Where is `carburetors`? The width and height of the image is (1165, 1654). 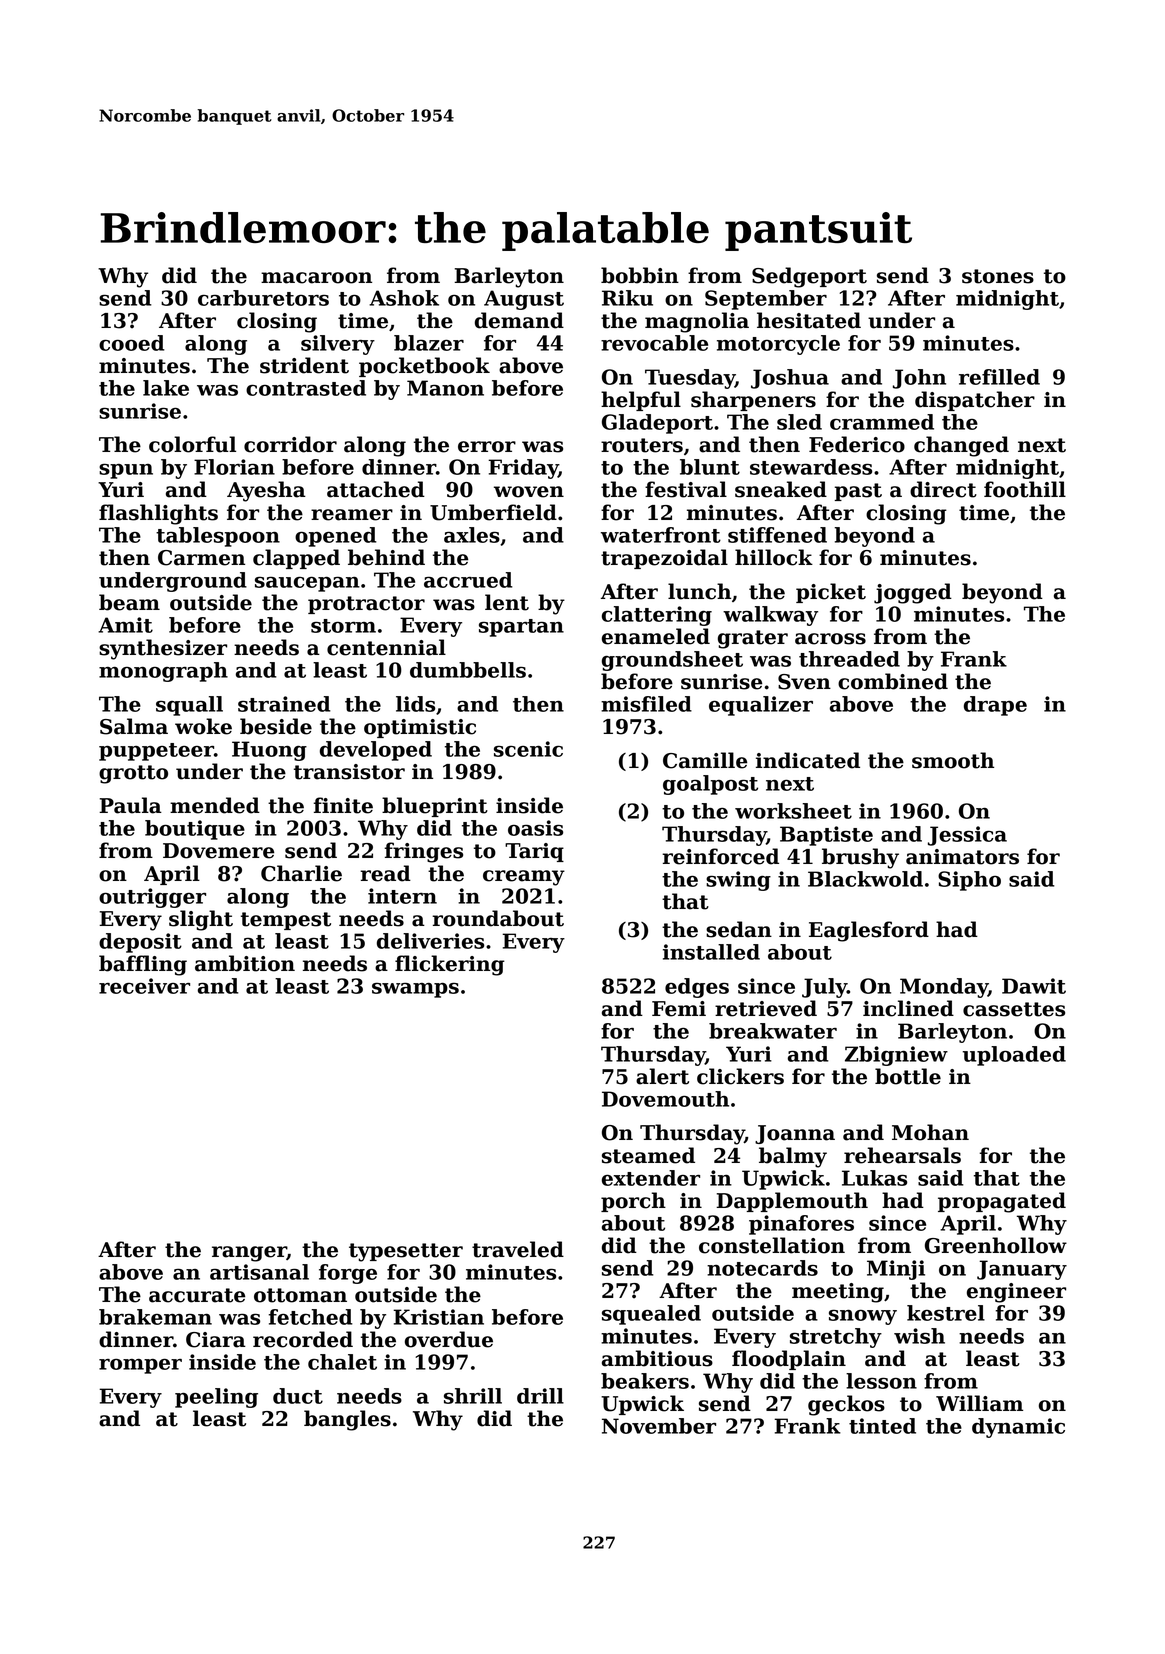 carburetors is located at coordinates (263, 298).
